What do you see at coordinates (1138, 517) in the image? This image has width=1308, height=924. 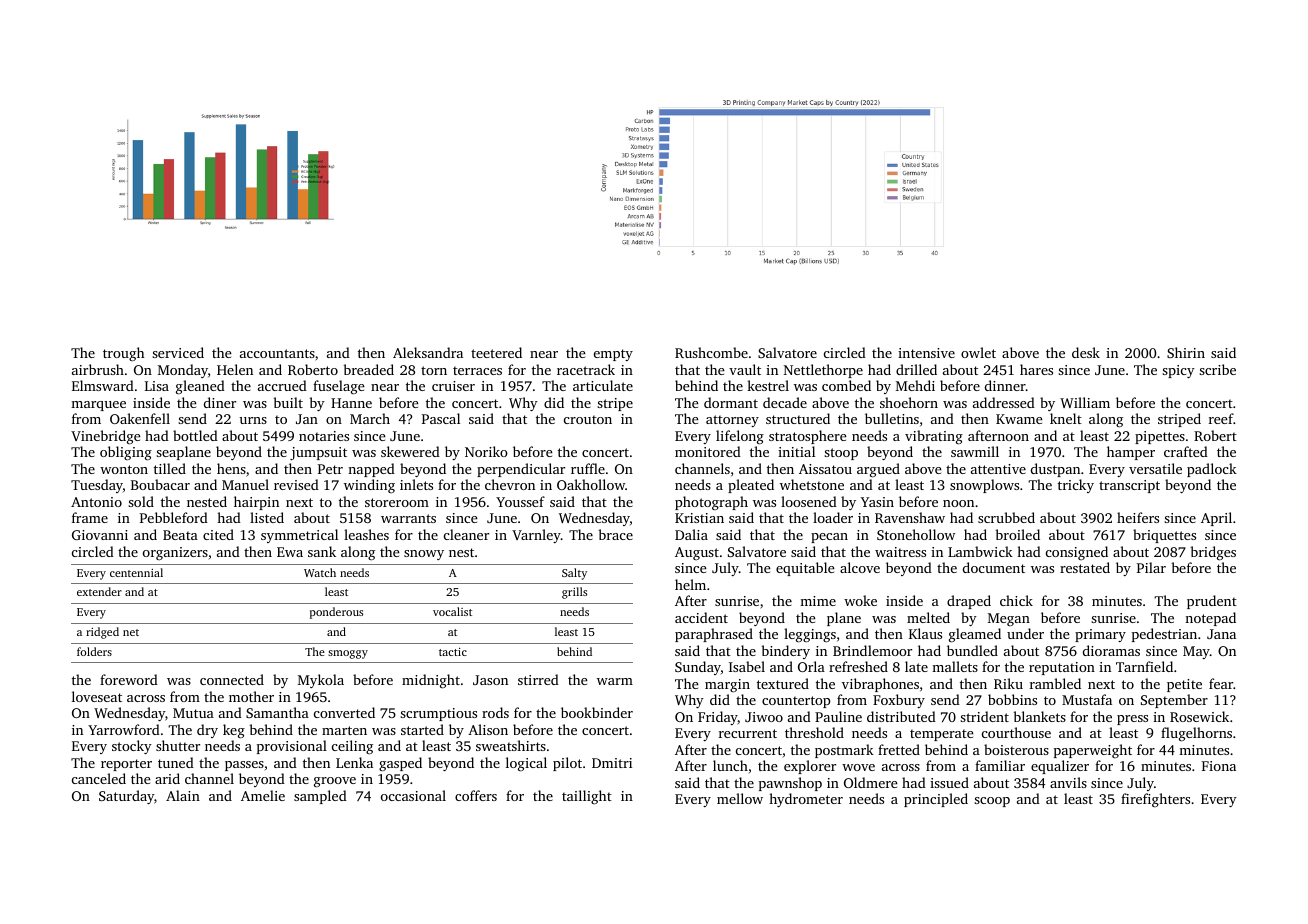 I see `heifers` at bounding box center [1138, 517].
